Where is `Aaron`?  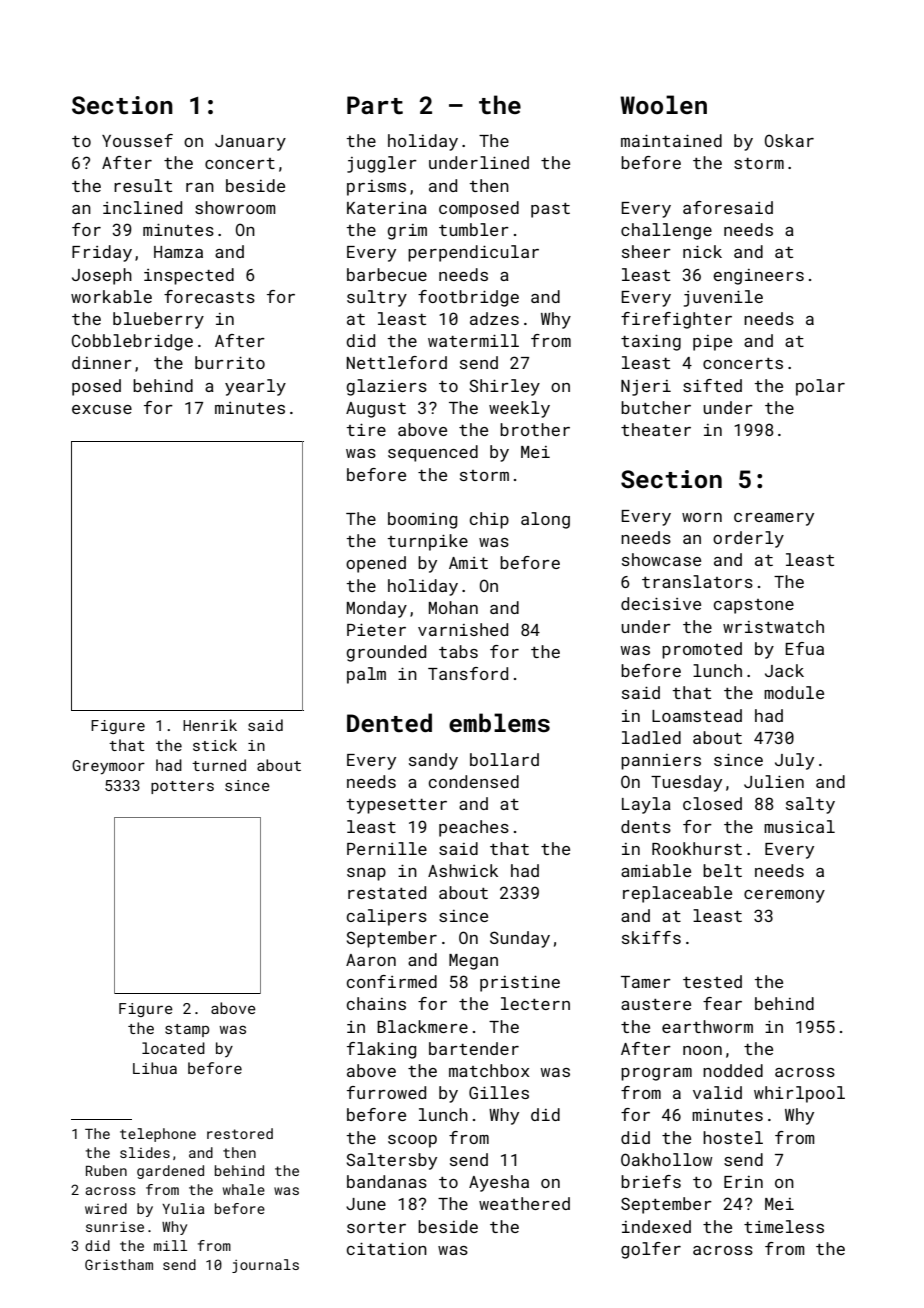 Aaron is located at coordinates (371, 960).
